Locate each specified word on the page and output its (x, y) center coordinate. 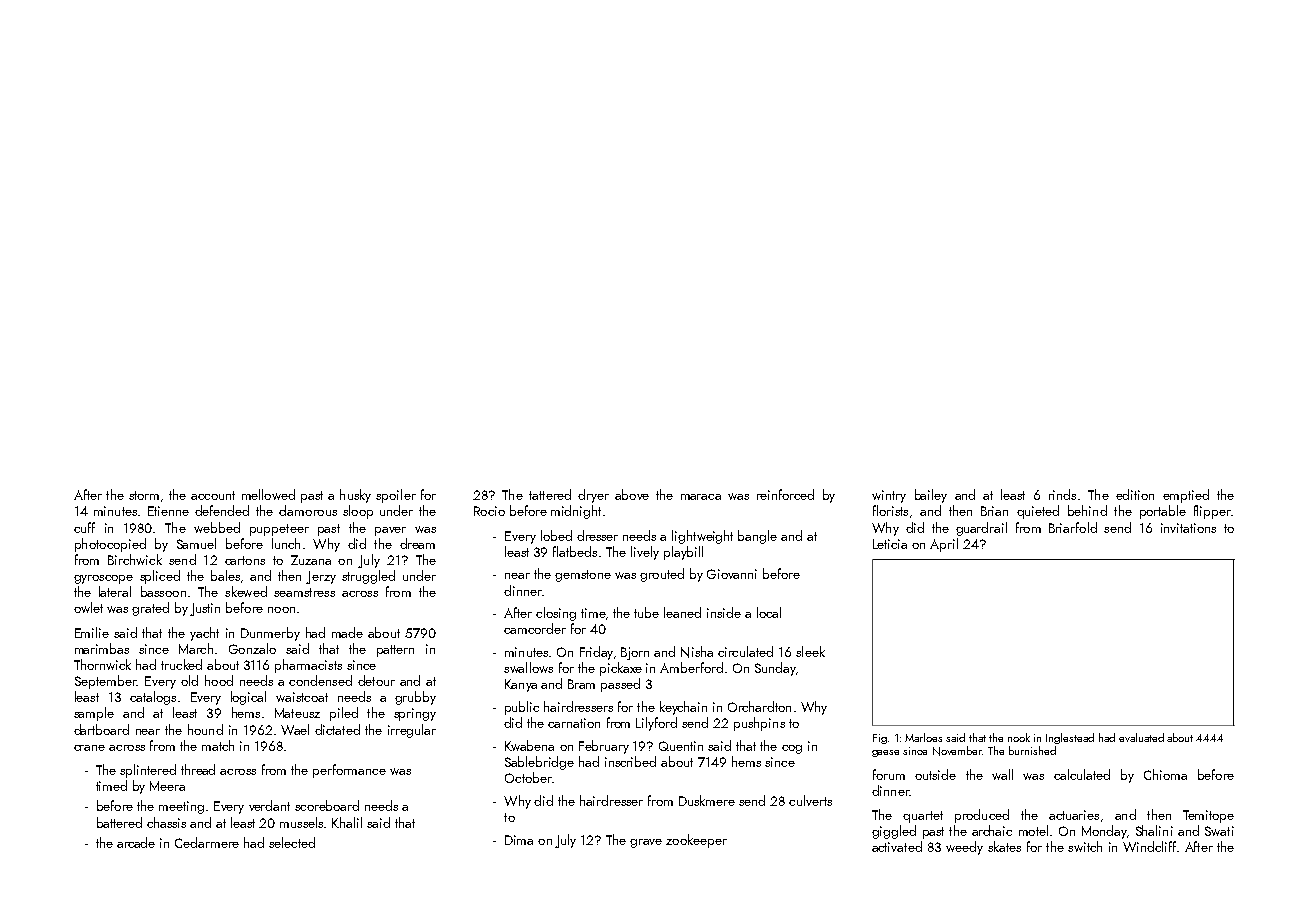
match (218, 745)
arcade (136, 842)
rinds (1062, 494)
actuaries (1074, 815)
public (522, 708)
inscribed (630, 761)
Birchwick (135, 559)
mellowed (268, 494)
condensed (320, 680)
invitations (1188, 528)
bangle (757, 537)
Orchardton (759, 706)
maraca (701, 497)
